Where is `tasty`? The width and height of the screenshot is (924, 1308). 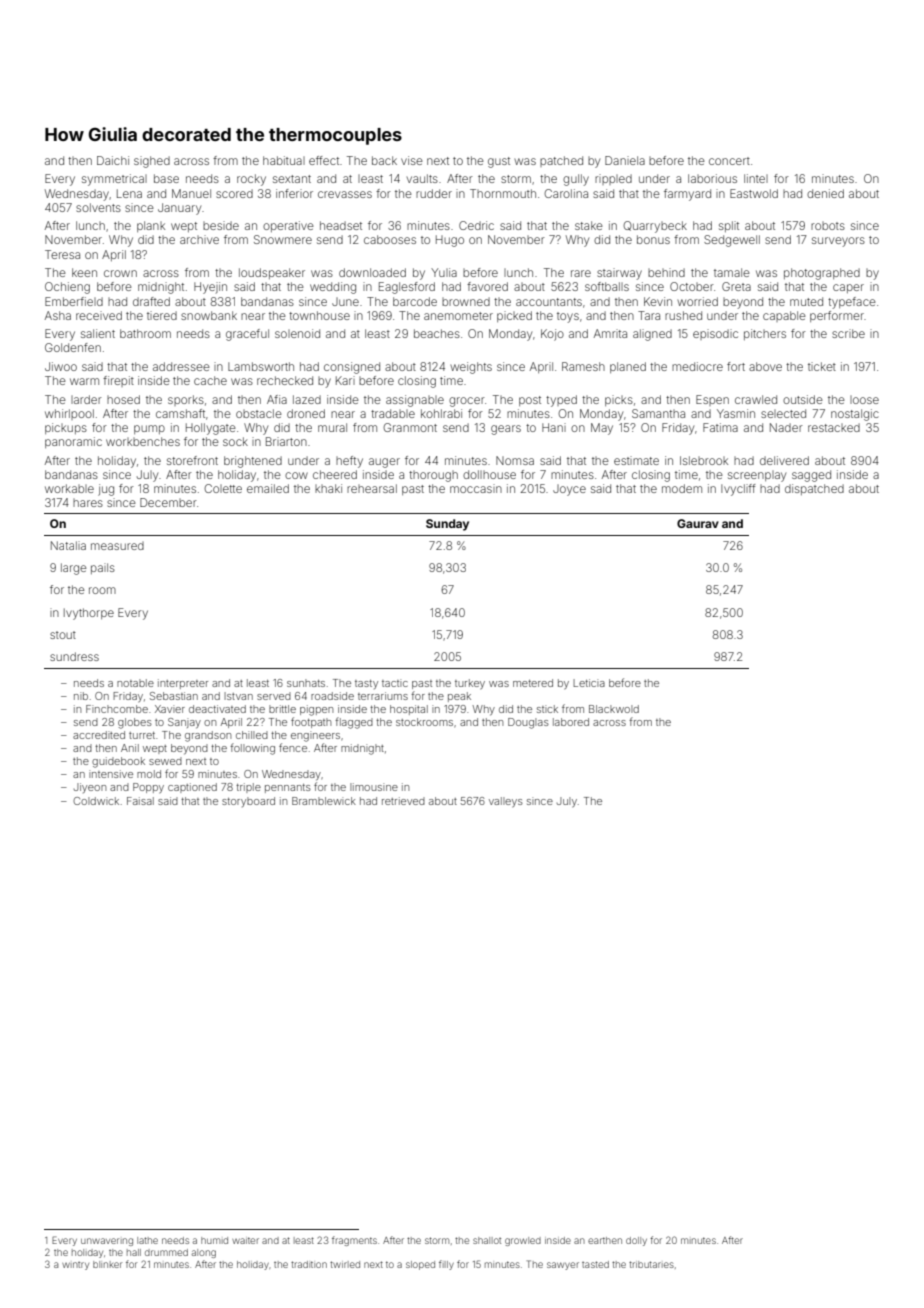 tasty is located at coordinates (366, 684).
